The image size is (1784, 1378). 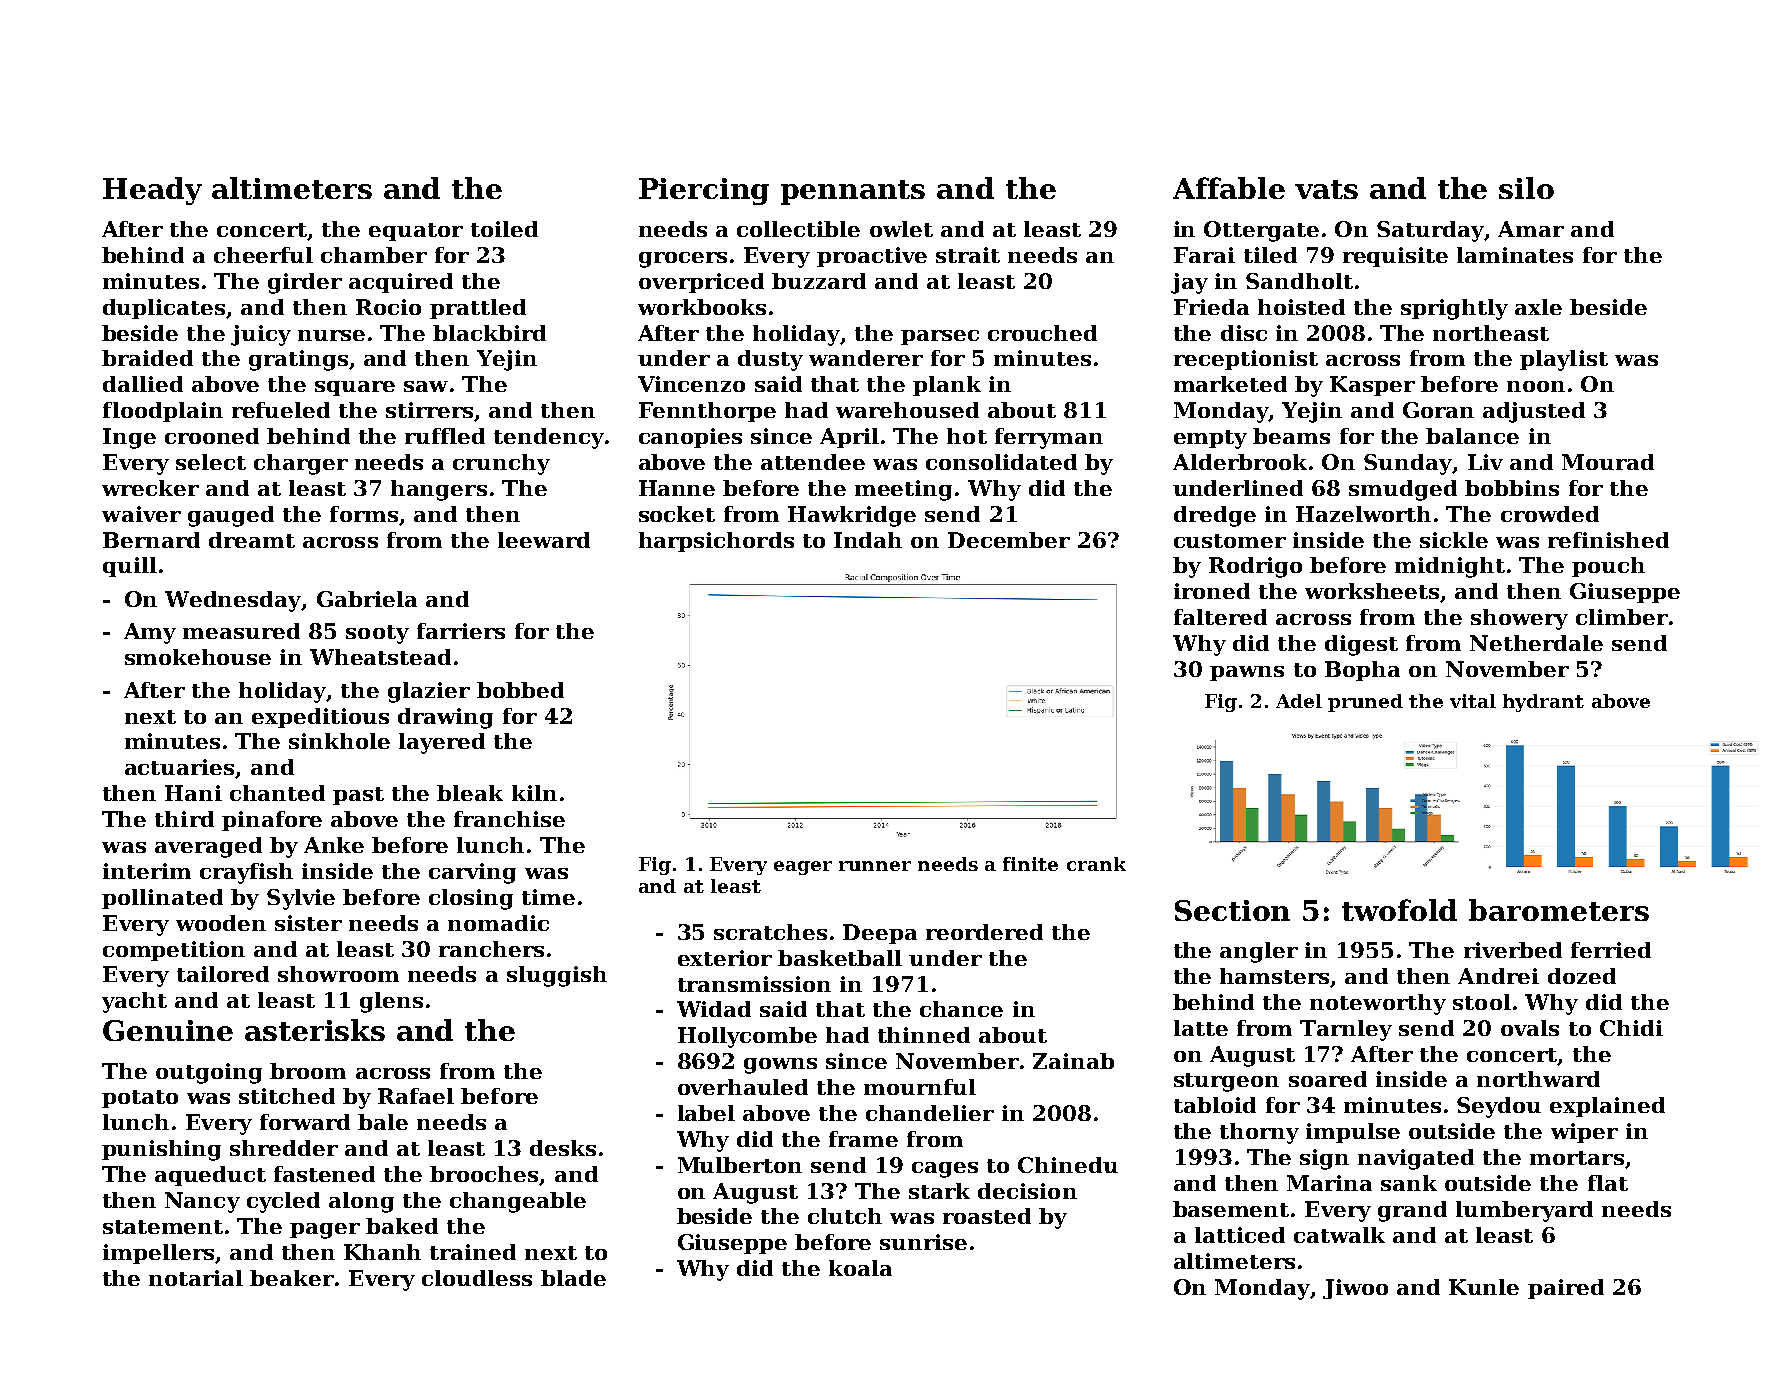 I want to click on interim, so click(x=147, y=871).
